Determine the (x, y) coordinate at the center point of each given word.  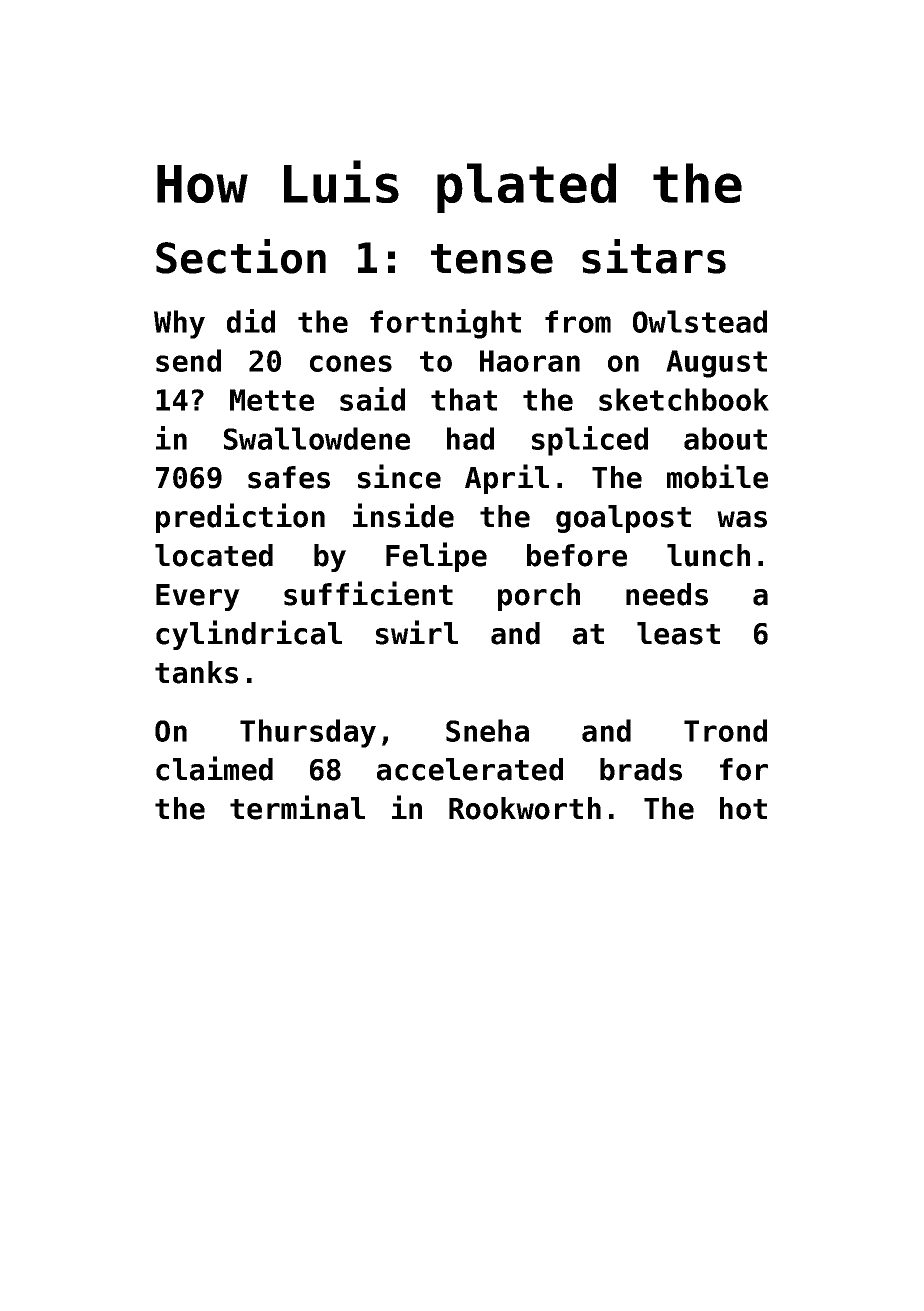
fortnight (445, 324)
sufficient (368, 593)
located (214, 555)
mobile (717, 476)
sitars (654, 256)
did (251, 321)
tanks (196, 672)
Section (241, 256)
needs (667, 594)
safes (289, 477)
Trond (725, 730)
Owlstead (700, 321)
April (507, 479)
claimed (214, 768)
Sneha (487, 730)
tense (492, 259)
